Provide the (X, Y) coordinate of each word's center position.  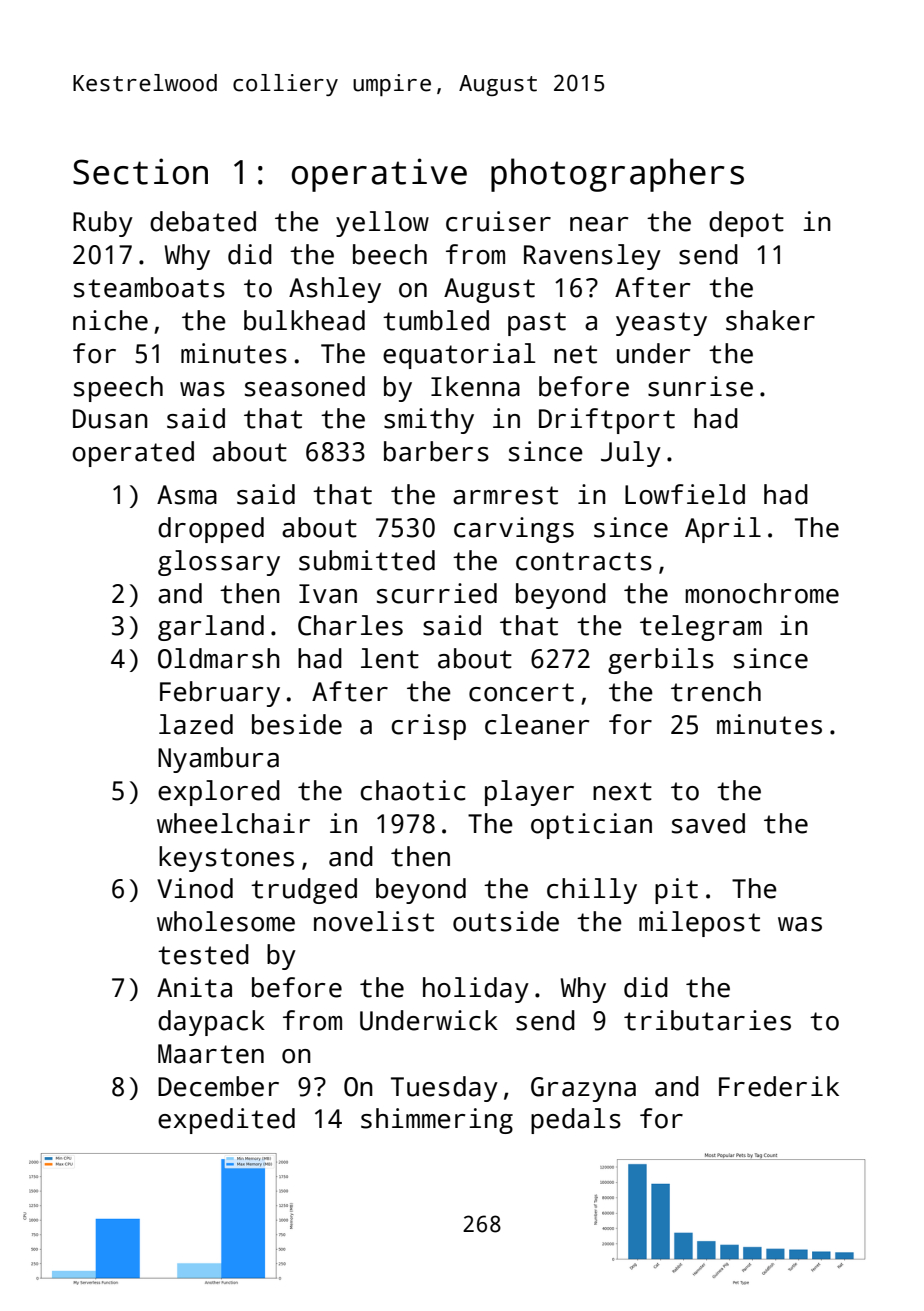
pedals (576, 1121)
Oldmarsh (219, 658)
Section (140, 171)
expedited (226, 1121)
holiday (476, 990)
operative (379, 175)
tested (203, 954)
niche (110, 320)
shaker (770, 320)
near (599, 224)
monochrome (762, 593)
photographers (617, 175)
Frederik (779, 1086)
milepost (699, 924)
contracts (584, 561)
